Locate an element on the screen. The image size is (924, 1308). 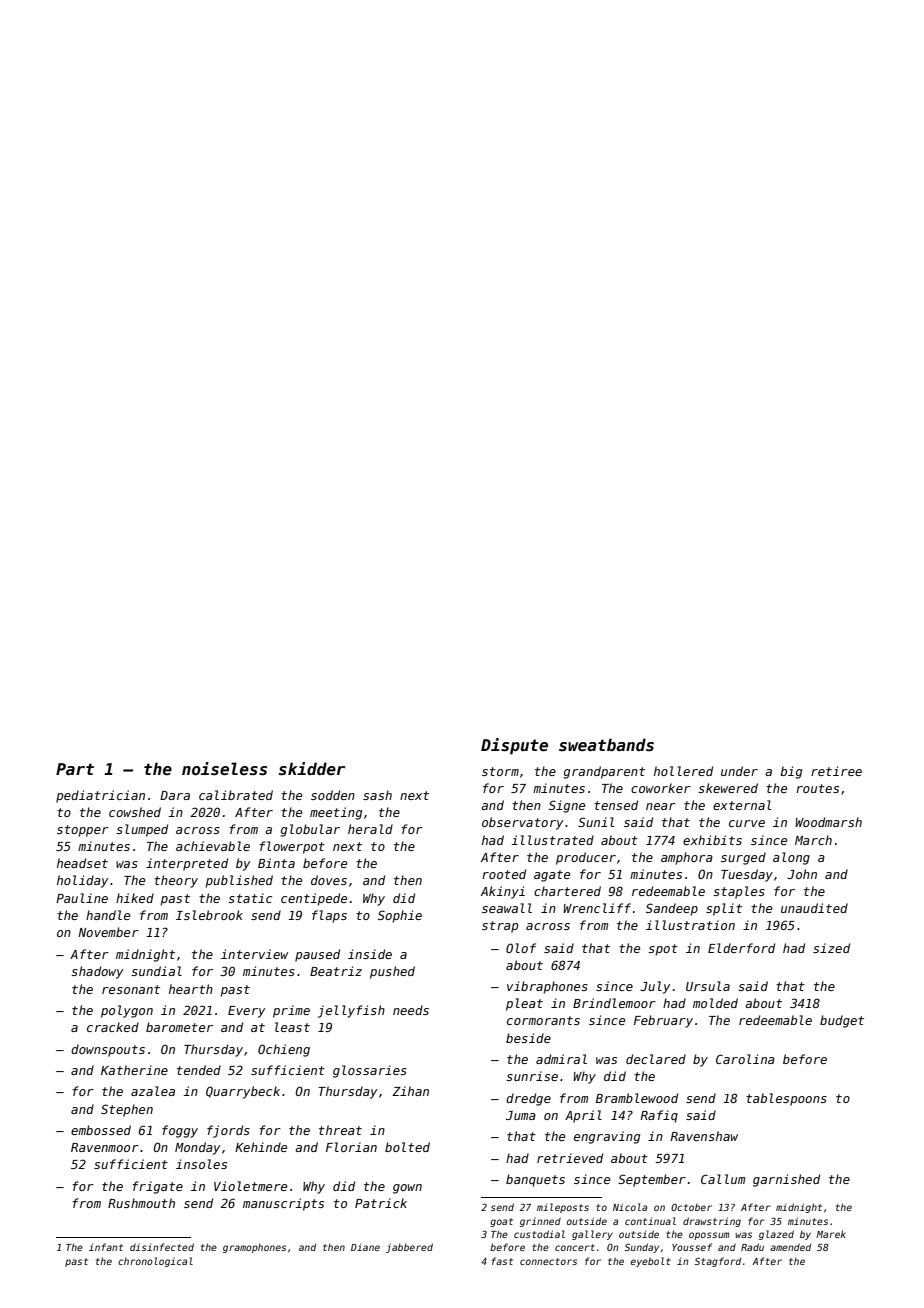
slumped is located at coordinates (142, 830).
